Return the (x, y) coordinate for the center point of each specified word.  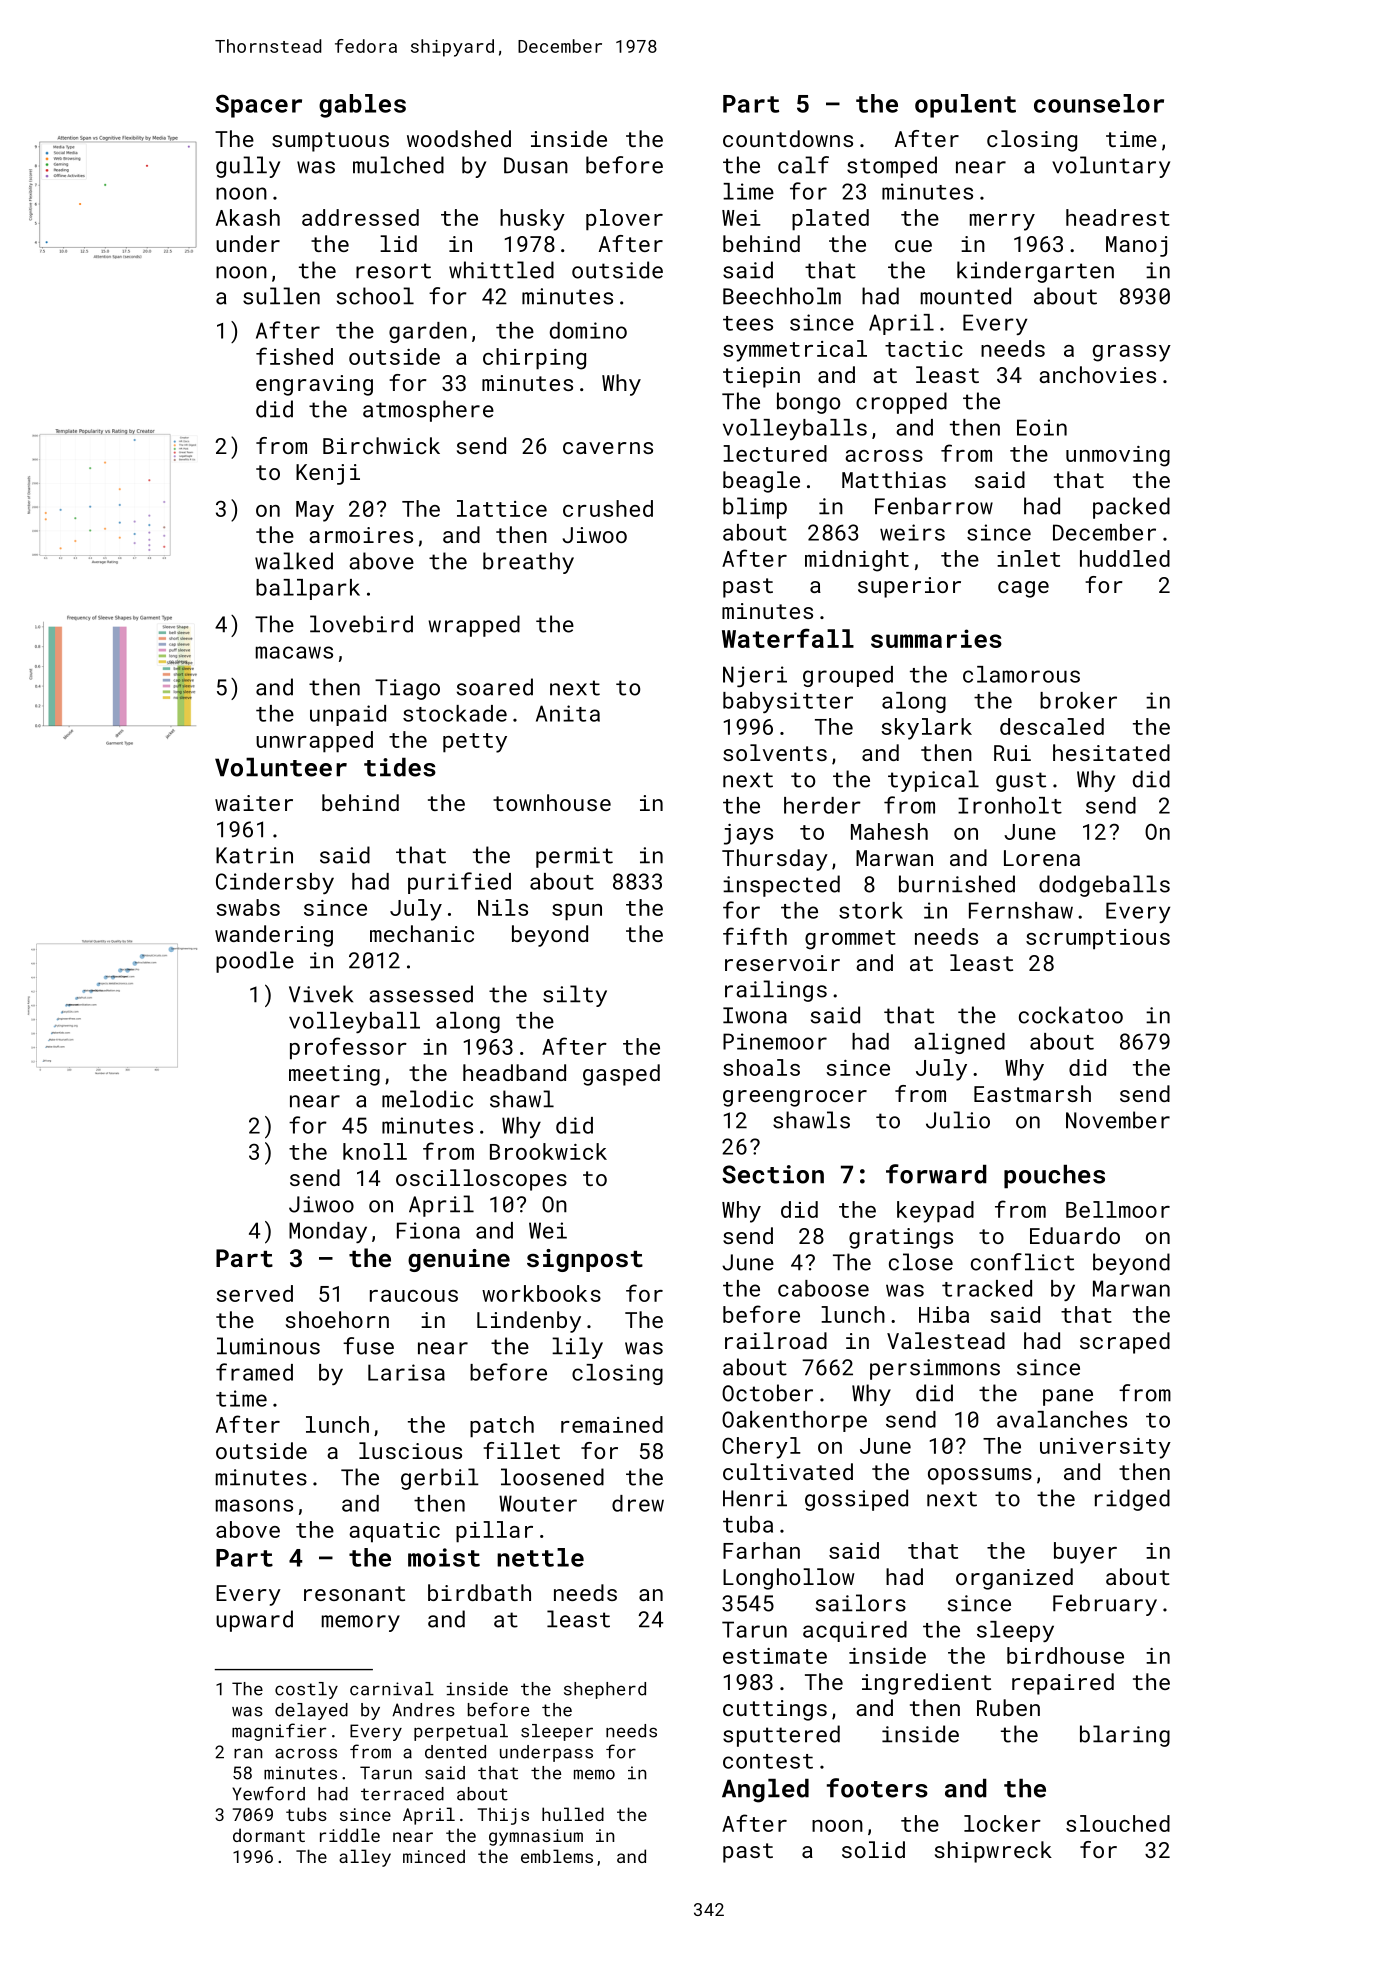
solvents (775, 752)
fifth (755, 936)
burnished (957, 884)
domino (588, 330)
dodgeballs (1104, 886)
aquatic (394, 1532)
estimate (775, 1656)
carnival (392, 1689)
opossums (980, 1476)
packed (1131, 508)
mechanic (422, 933)
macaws (294, 652)
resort (393, 271)
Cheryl (761, 1448)
